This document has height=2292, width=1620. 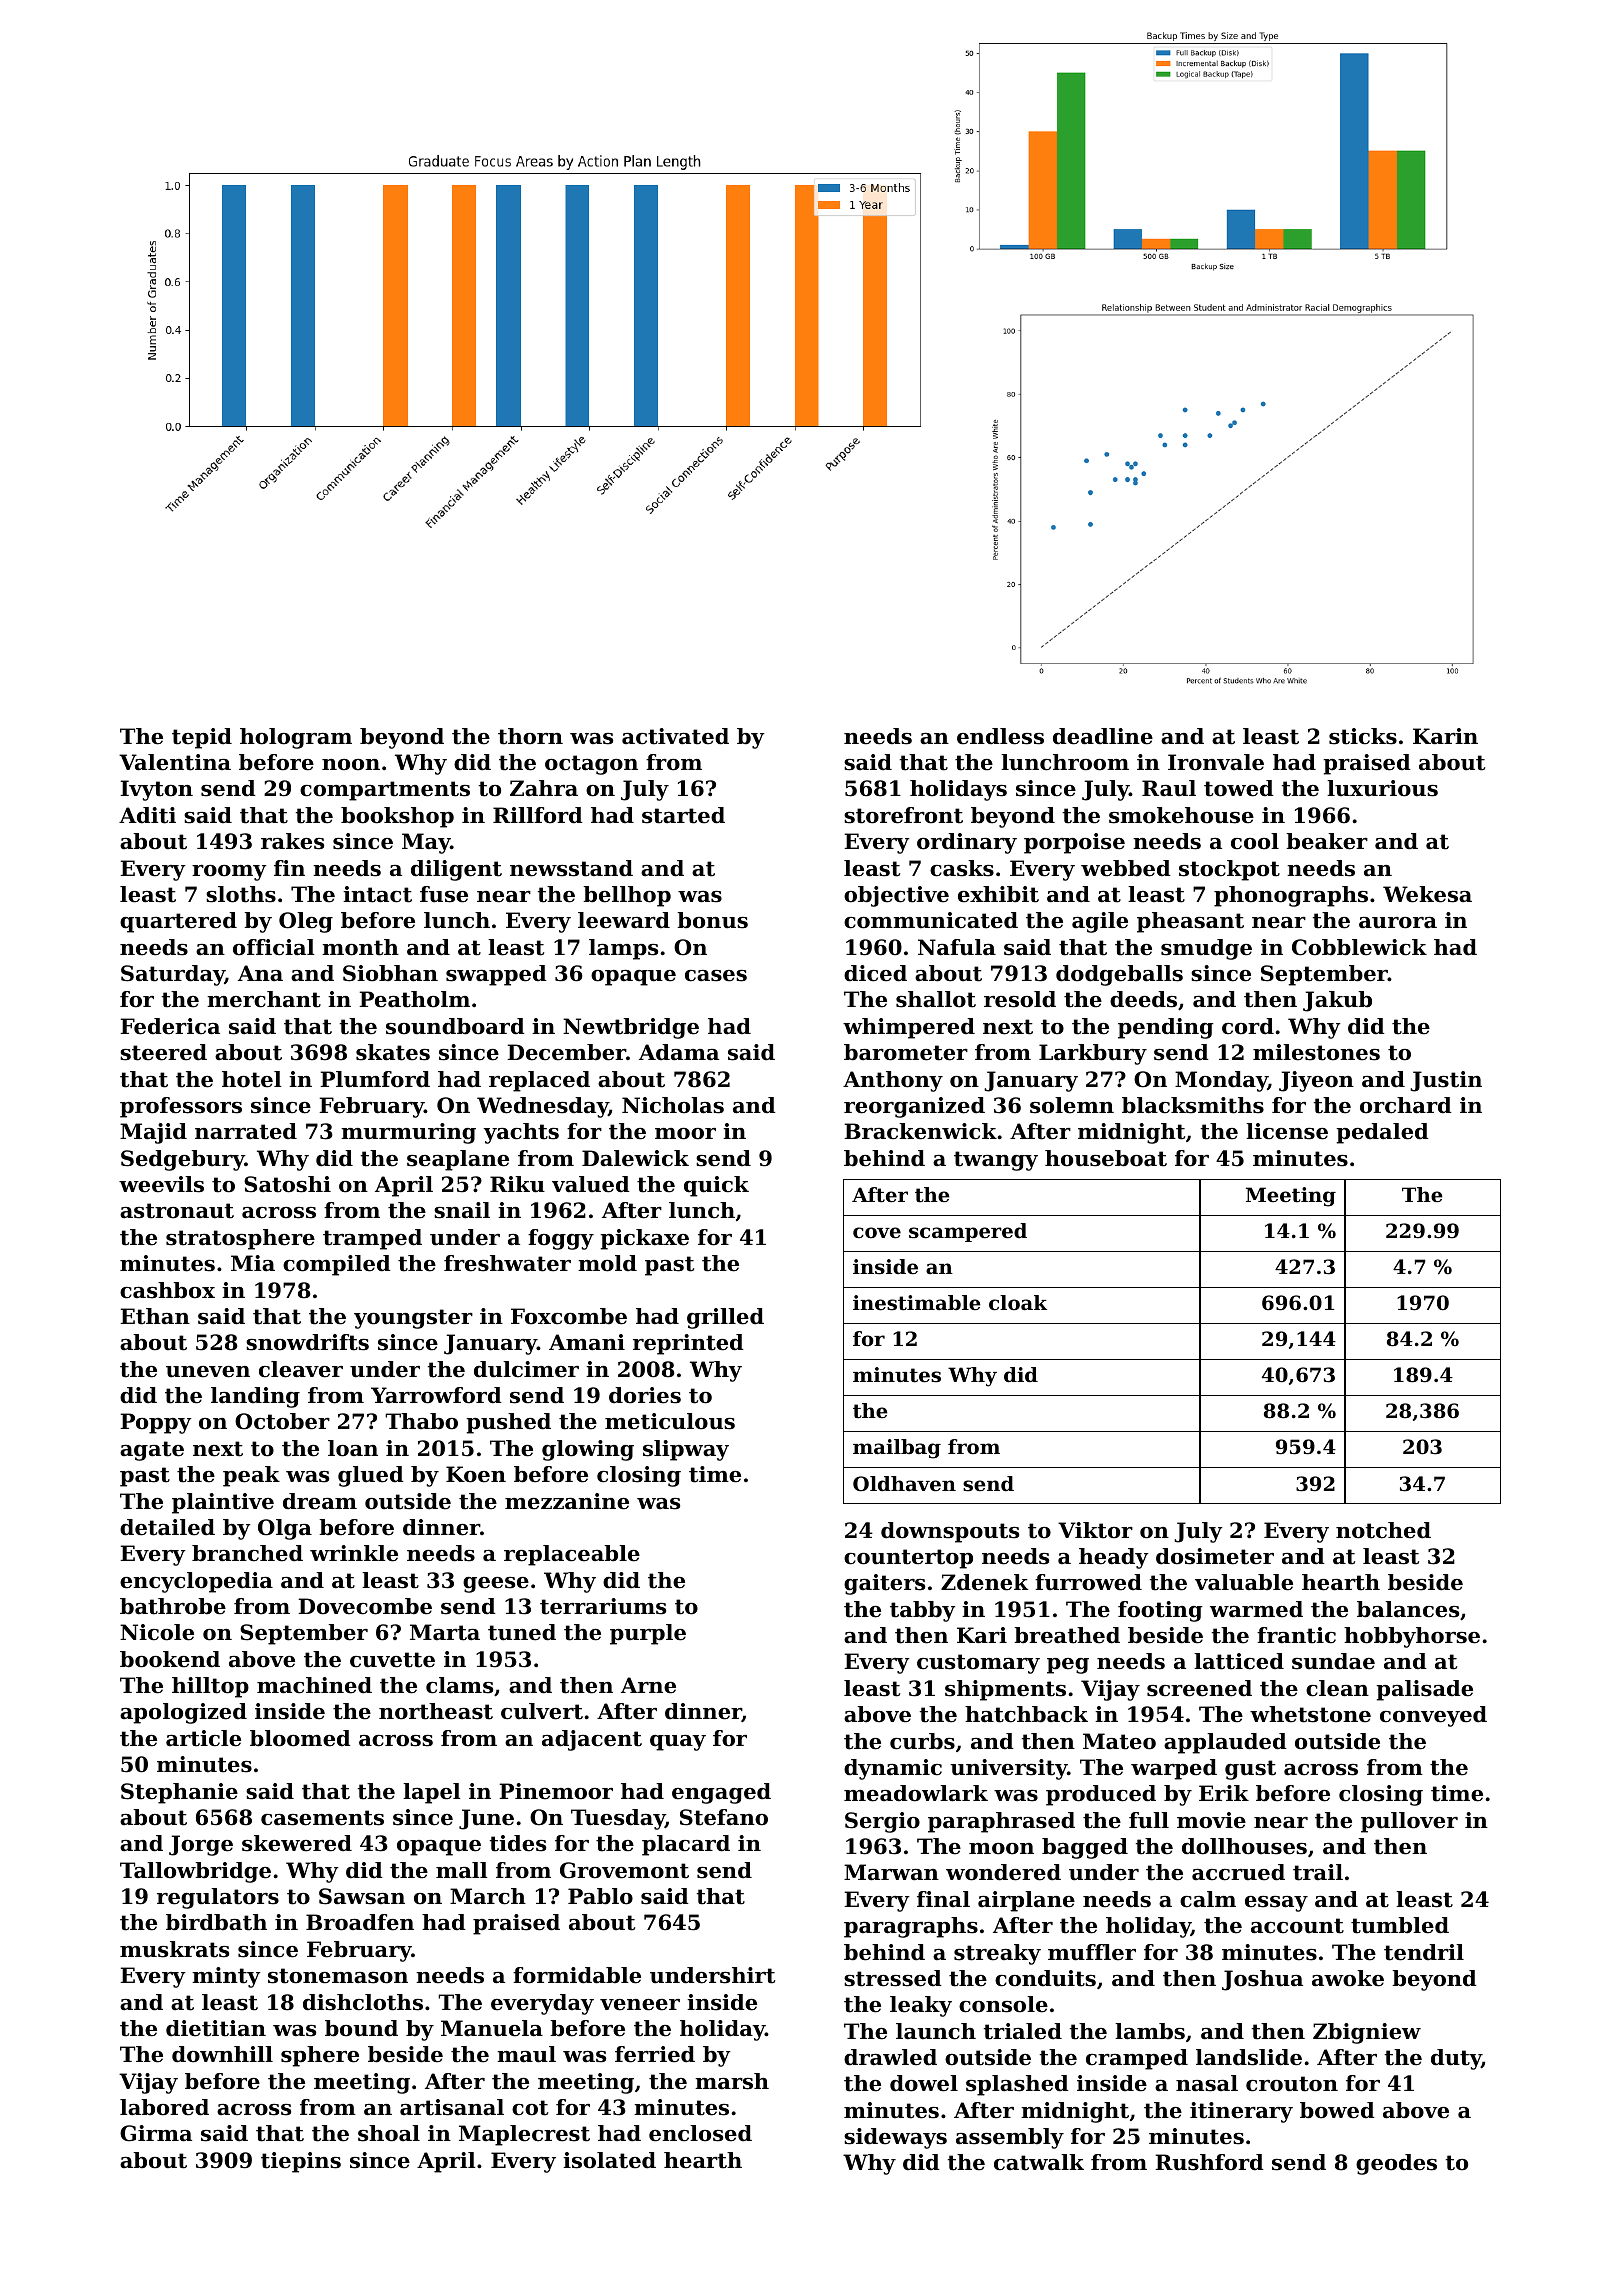 What do you see at coordinates (1382, 788) in the document?
I see `luxurious` at bounding box center [1382, 788].
